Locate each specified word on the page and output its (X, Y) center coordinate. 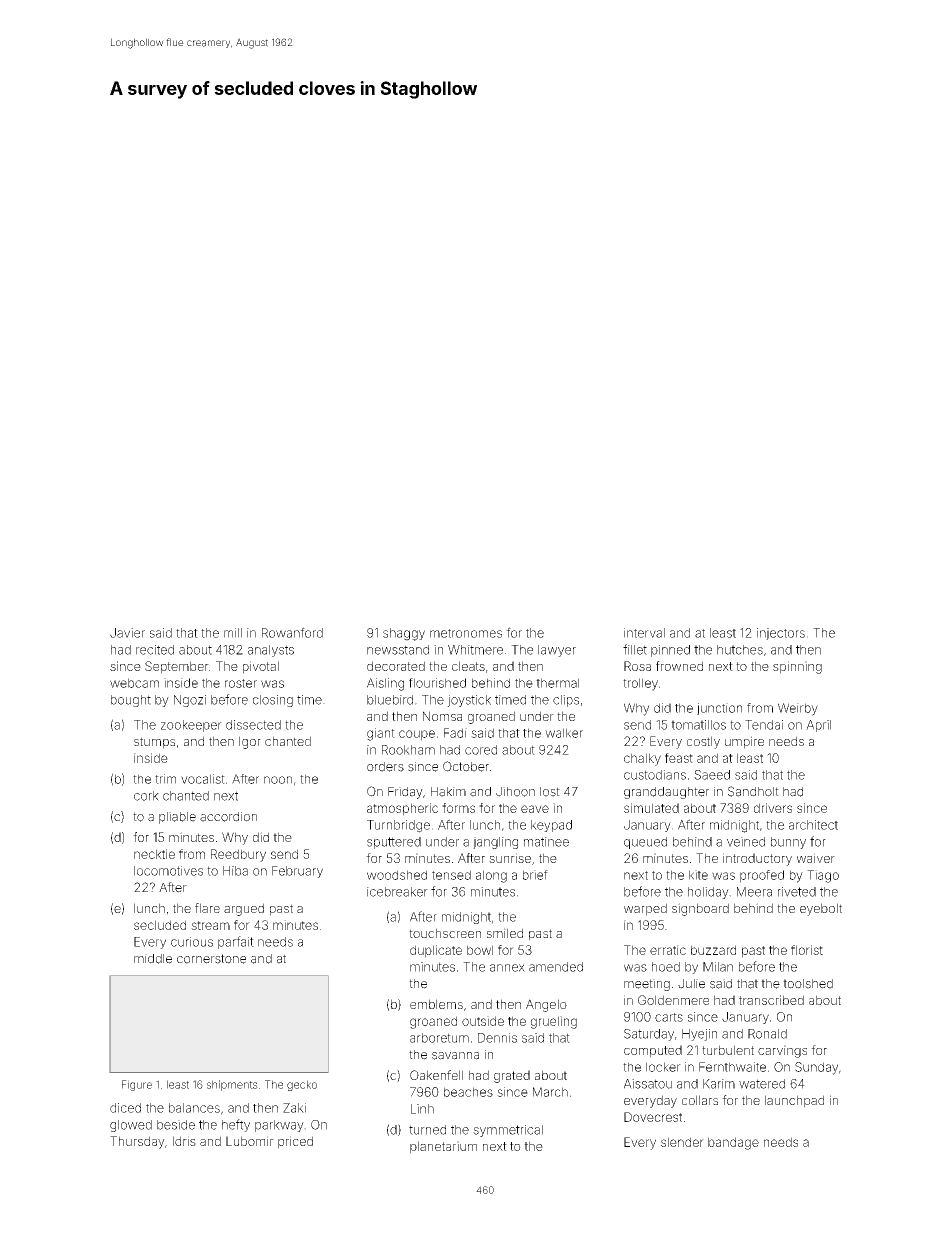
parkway (279, 1126)
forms (458, 808)
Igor (250, 742)
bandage (733, 1143)
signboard (700, 909)
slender (682, 1142)
